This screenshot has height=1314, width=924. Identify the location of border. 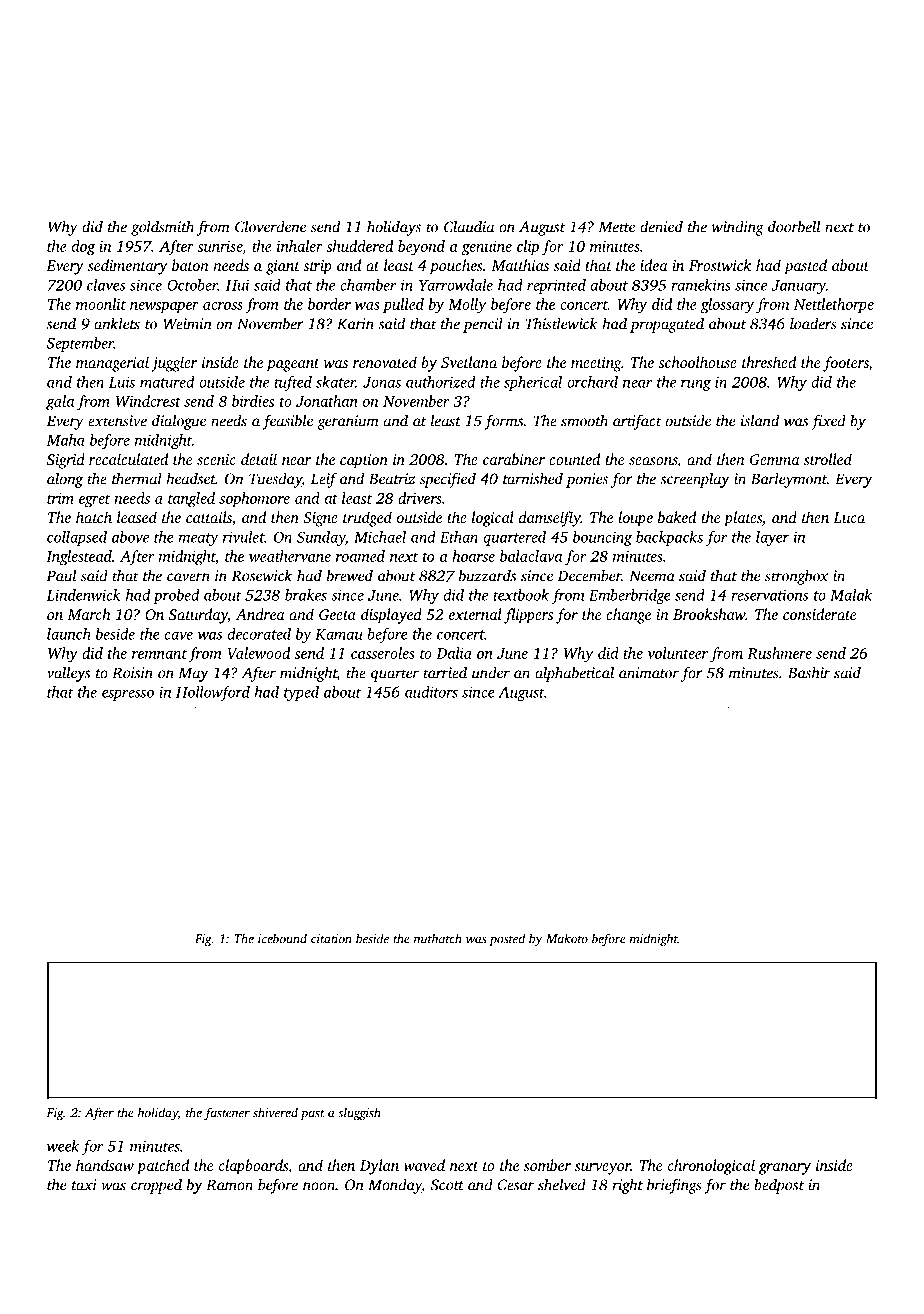
(329, 304).
